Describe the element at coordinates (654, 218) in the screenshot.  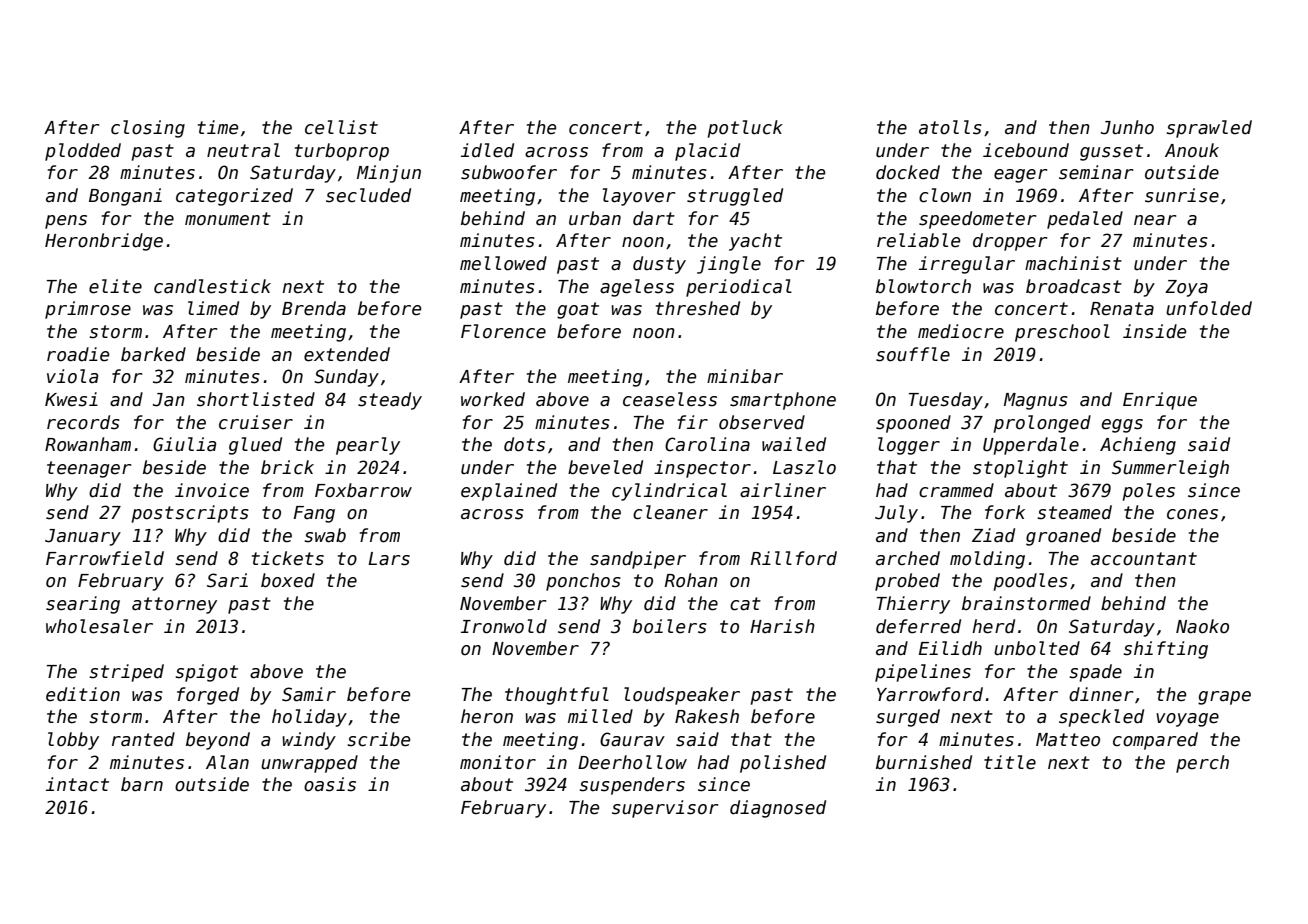
I see `dart` at that location.
